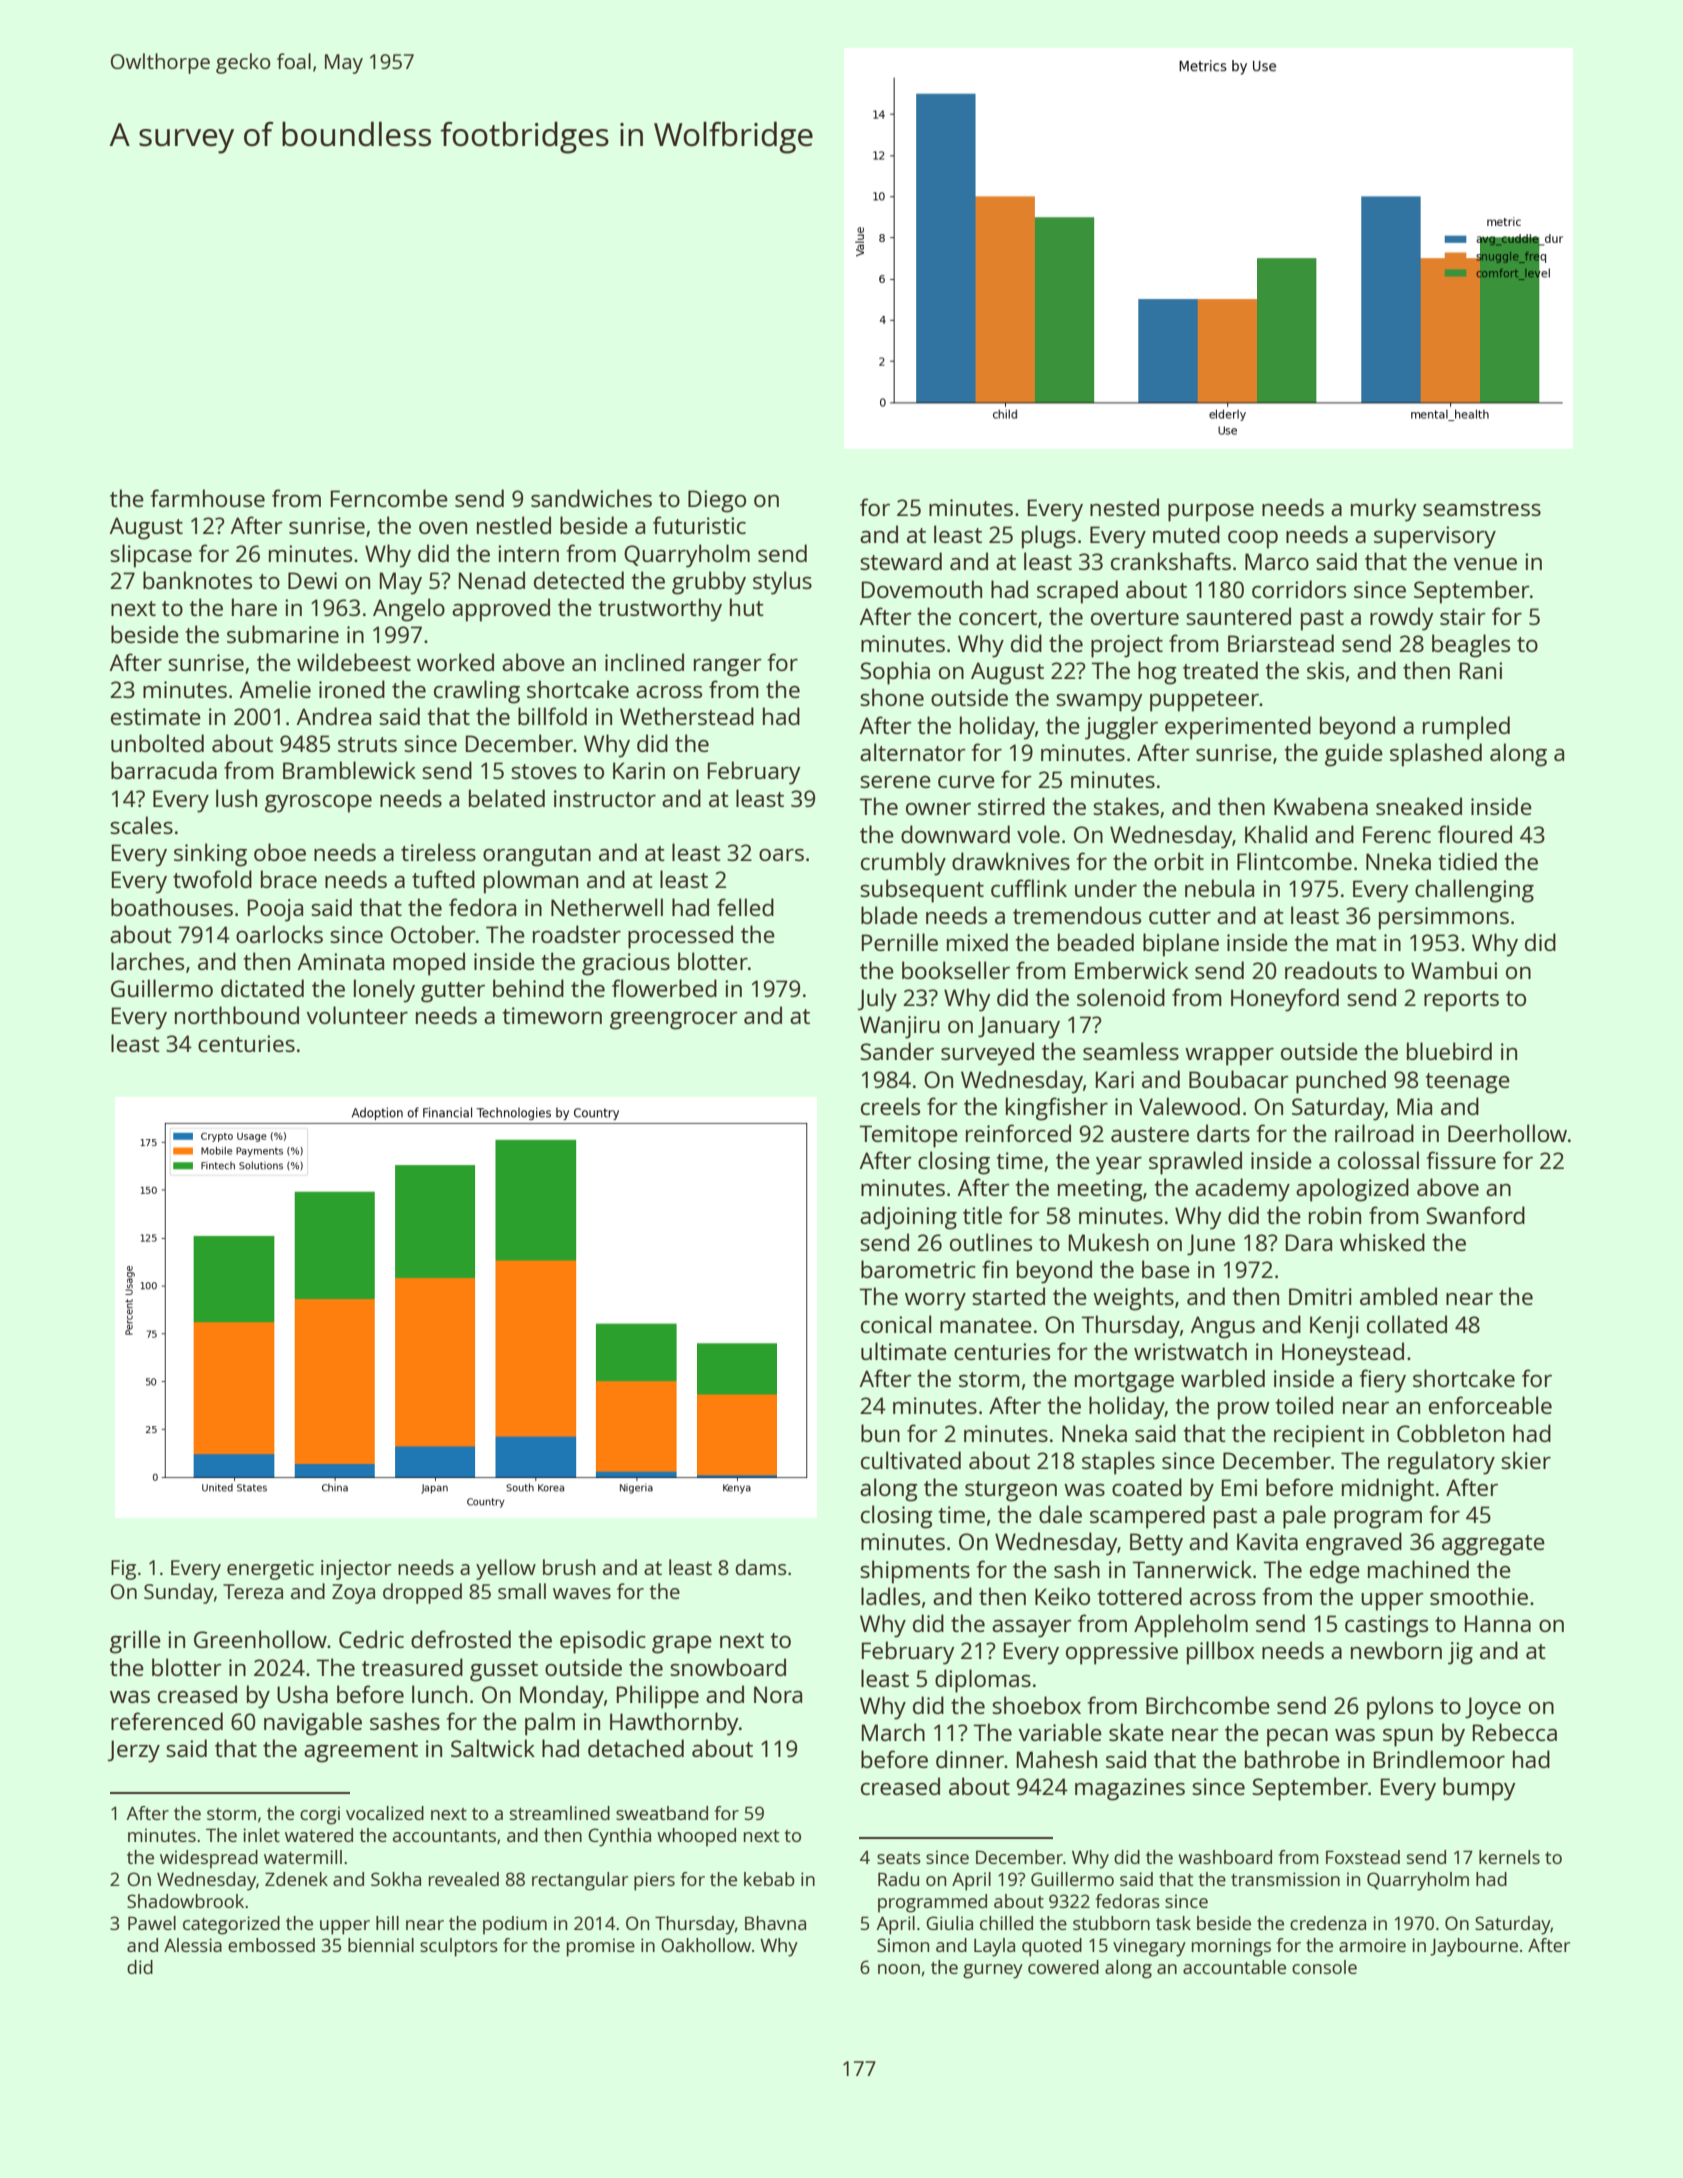 The height and width of the page is (2178, 1683). Describe the element at coordinates (133, 1751) in the page. I see `Jerzy` at that location.
